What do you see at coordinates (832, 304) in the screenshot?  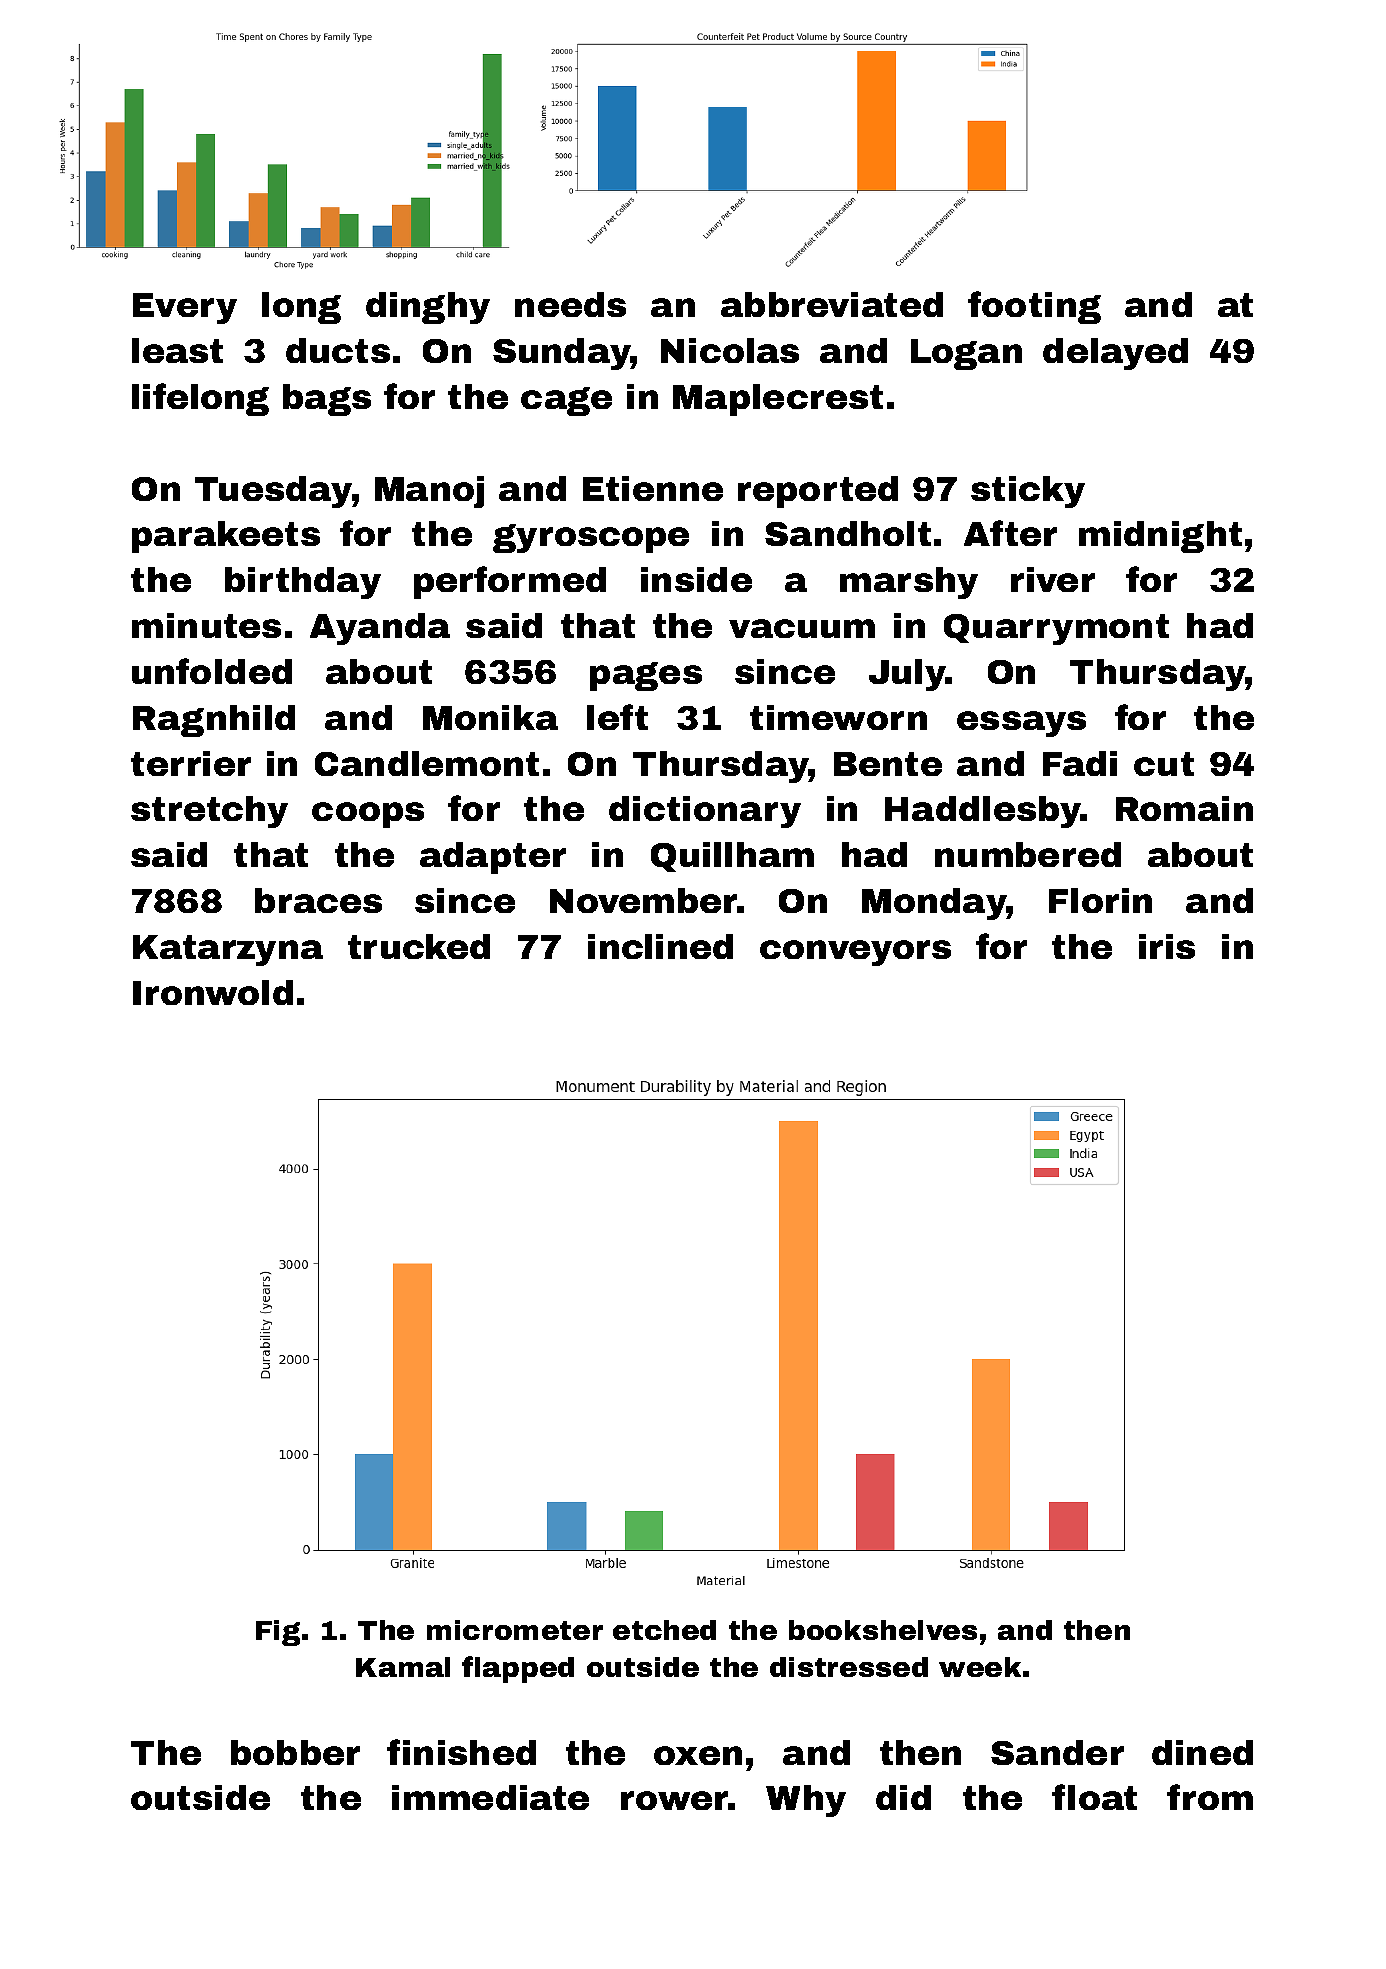 I see `abbreviated` at bounding box center [832, 304].
